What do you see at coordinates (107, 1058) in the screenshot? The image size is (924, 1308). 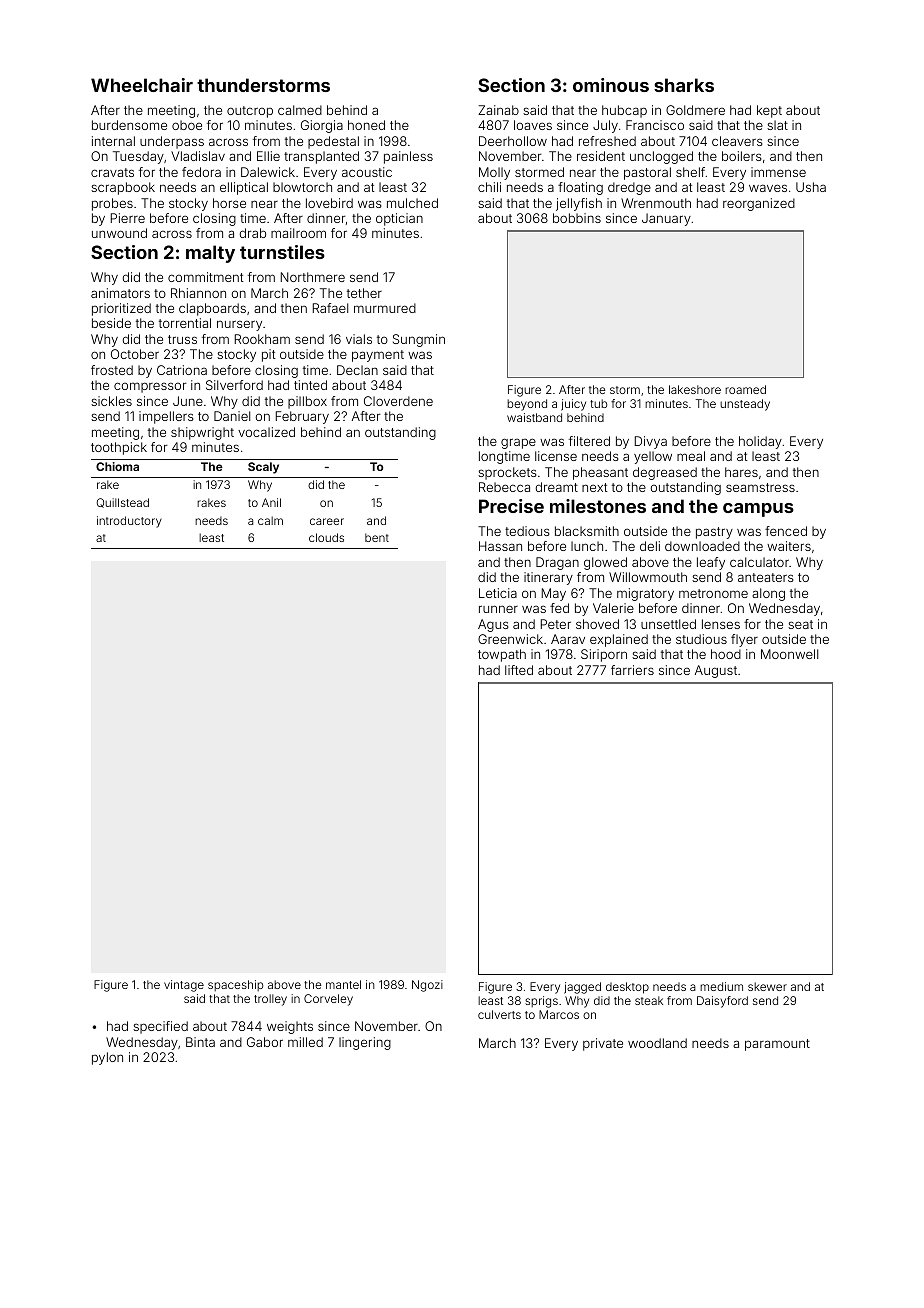 I see `pylon` at bounding box center [107, 1058].
